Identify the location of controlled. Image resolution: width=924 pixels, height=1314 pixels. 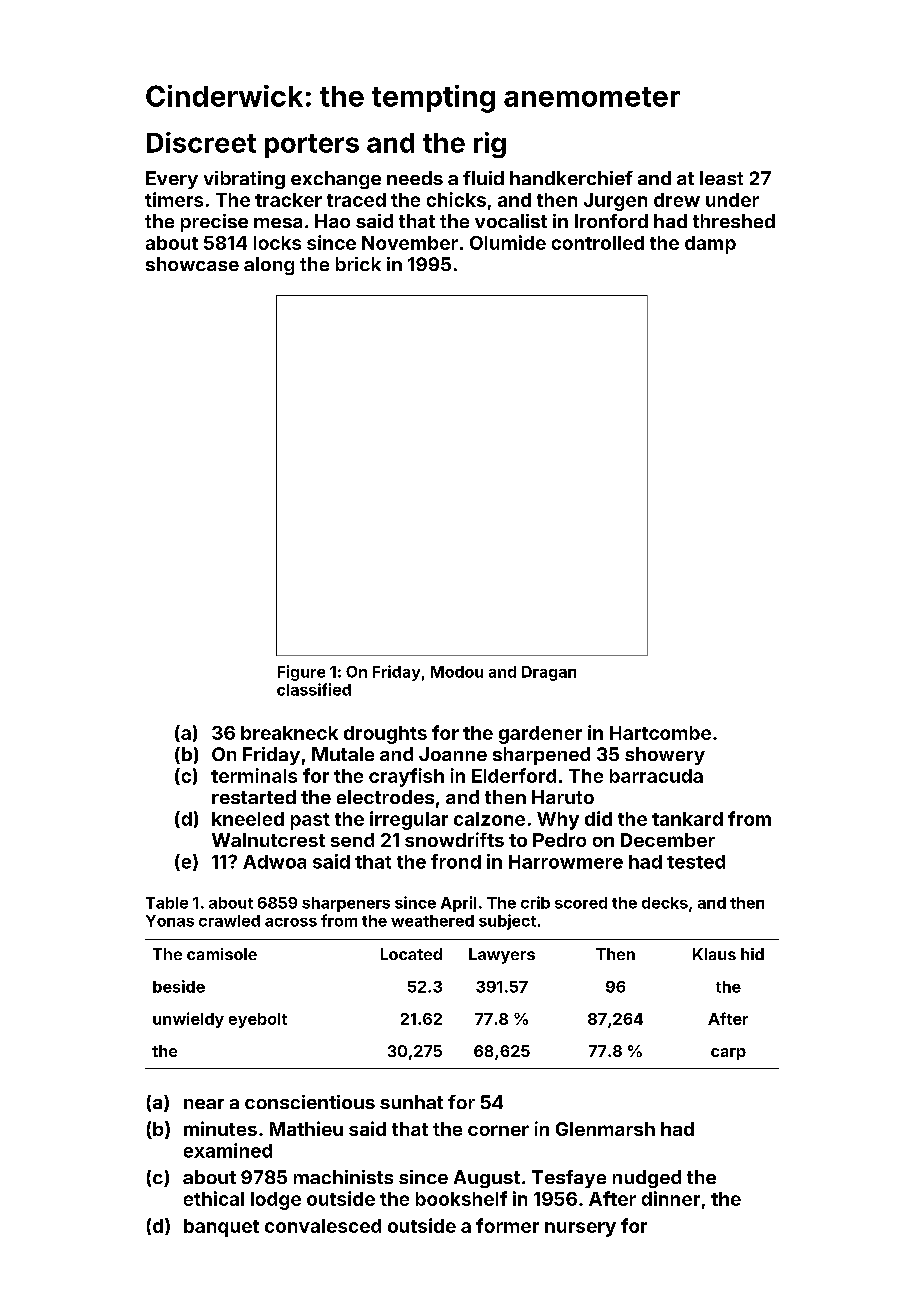
(598, 243).
